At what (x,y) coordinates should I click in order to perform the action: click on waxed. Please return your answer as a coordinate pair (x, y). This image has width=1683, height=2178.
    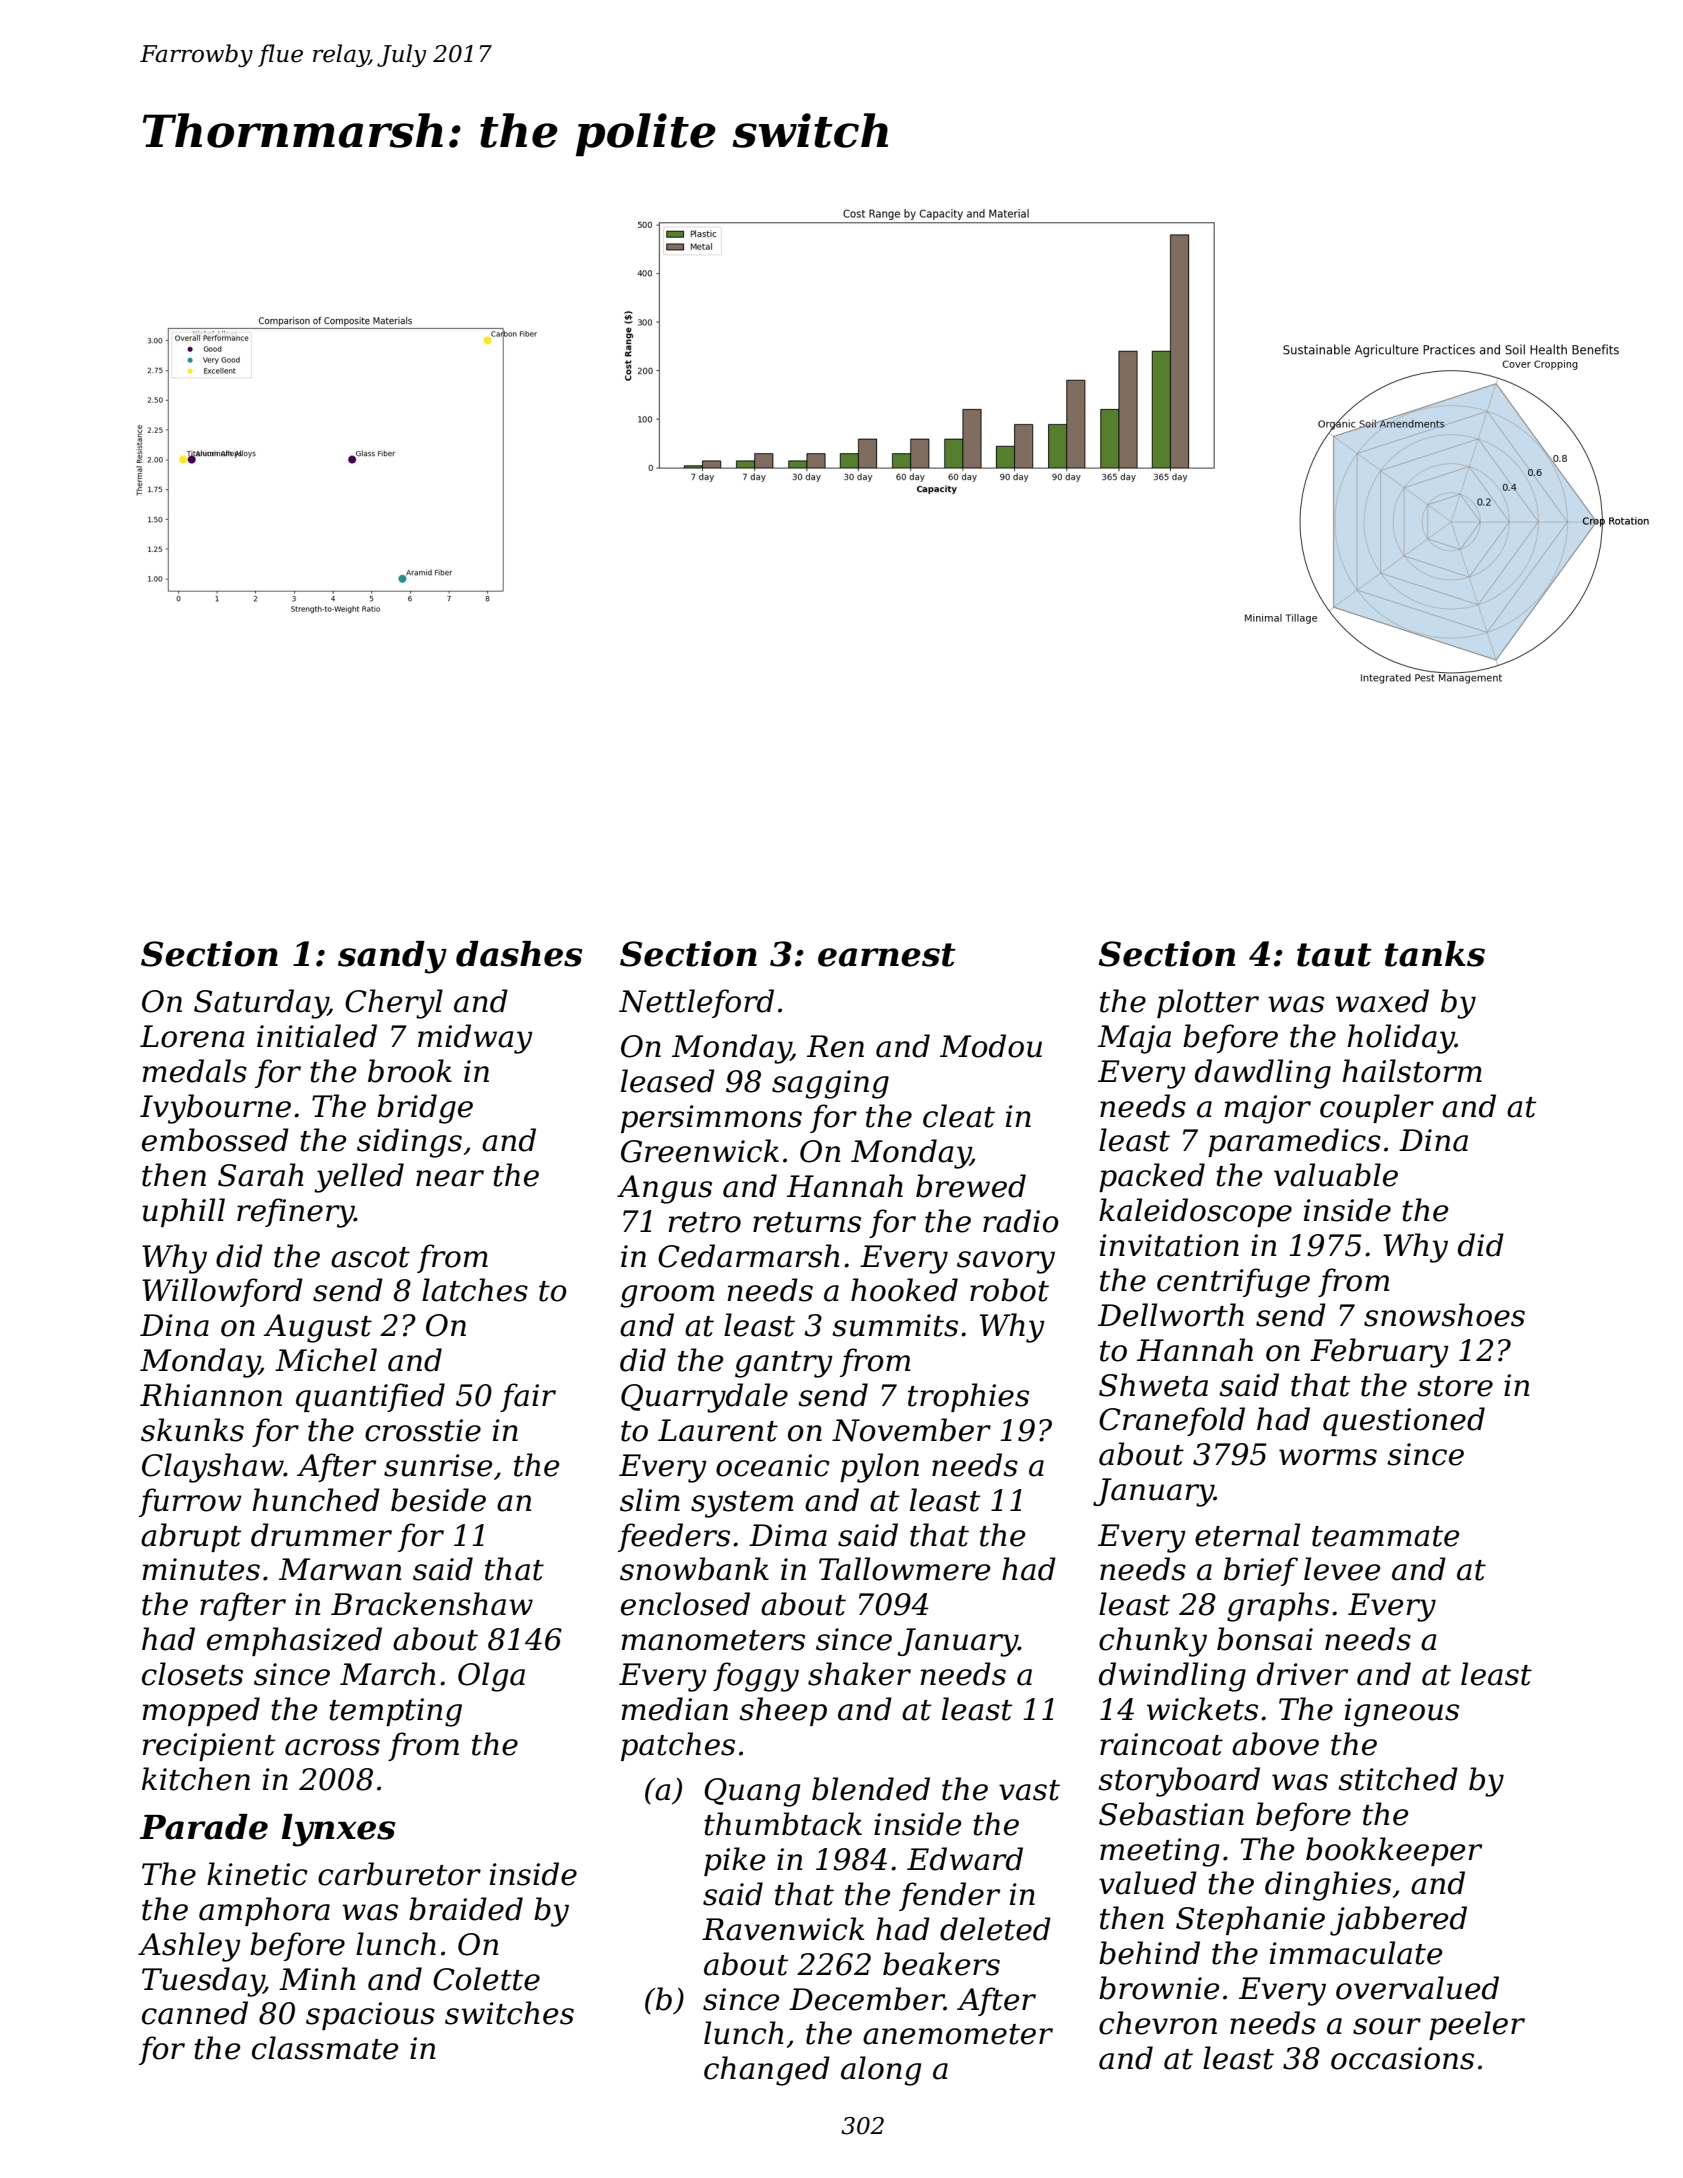
    Looking at the image, I should click on (1382, 1001).
